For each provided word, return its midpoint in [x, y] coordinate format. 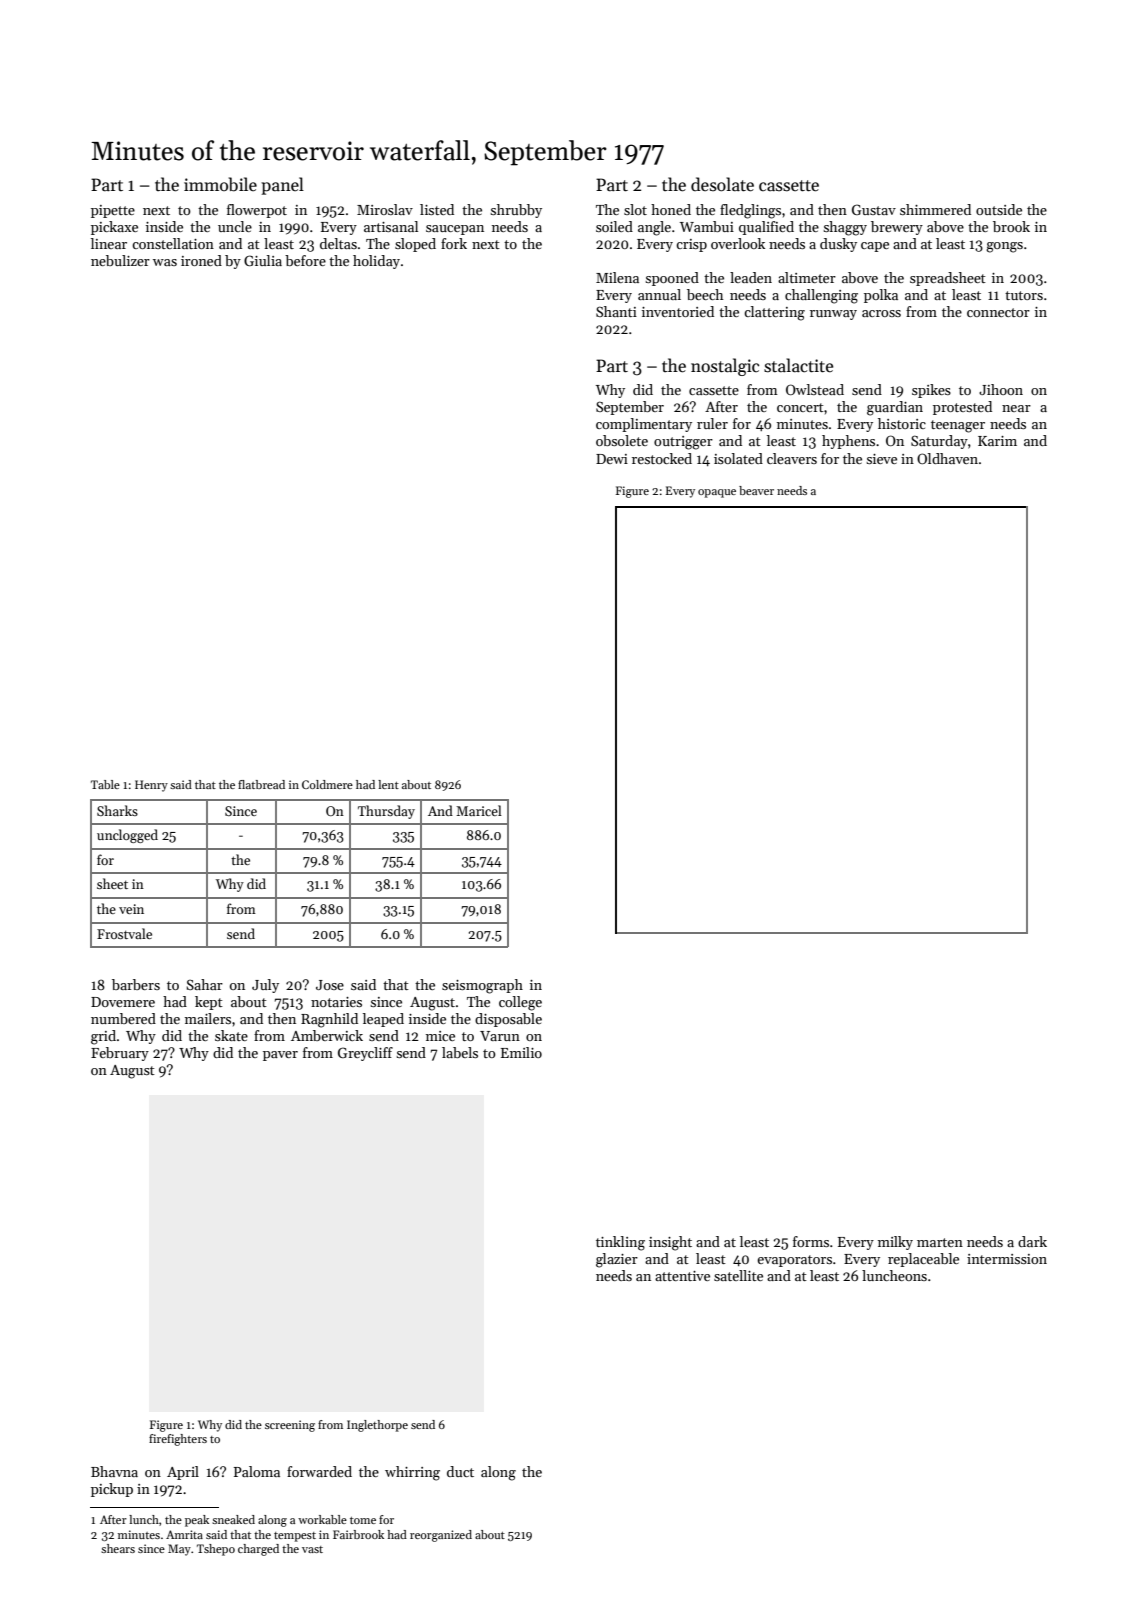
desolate [722, 184]
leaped [383, 1020]
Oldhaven [947, 458]
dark [1032, 1241]
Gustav [874, 209]
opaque [717, 493]
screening [290, 1426]
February [120, 1054]
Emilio [521, 1052]
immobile [220, 184]
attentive [682, 1276]
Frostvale [124, 933]
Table [105, 784]
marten [940, 1242]
